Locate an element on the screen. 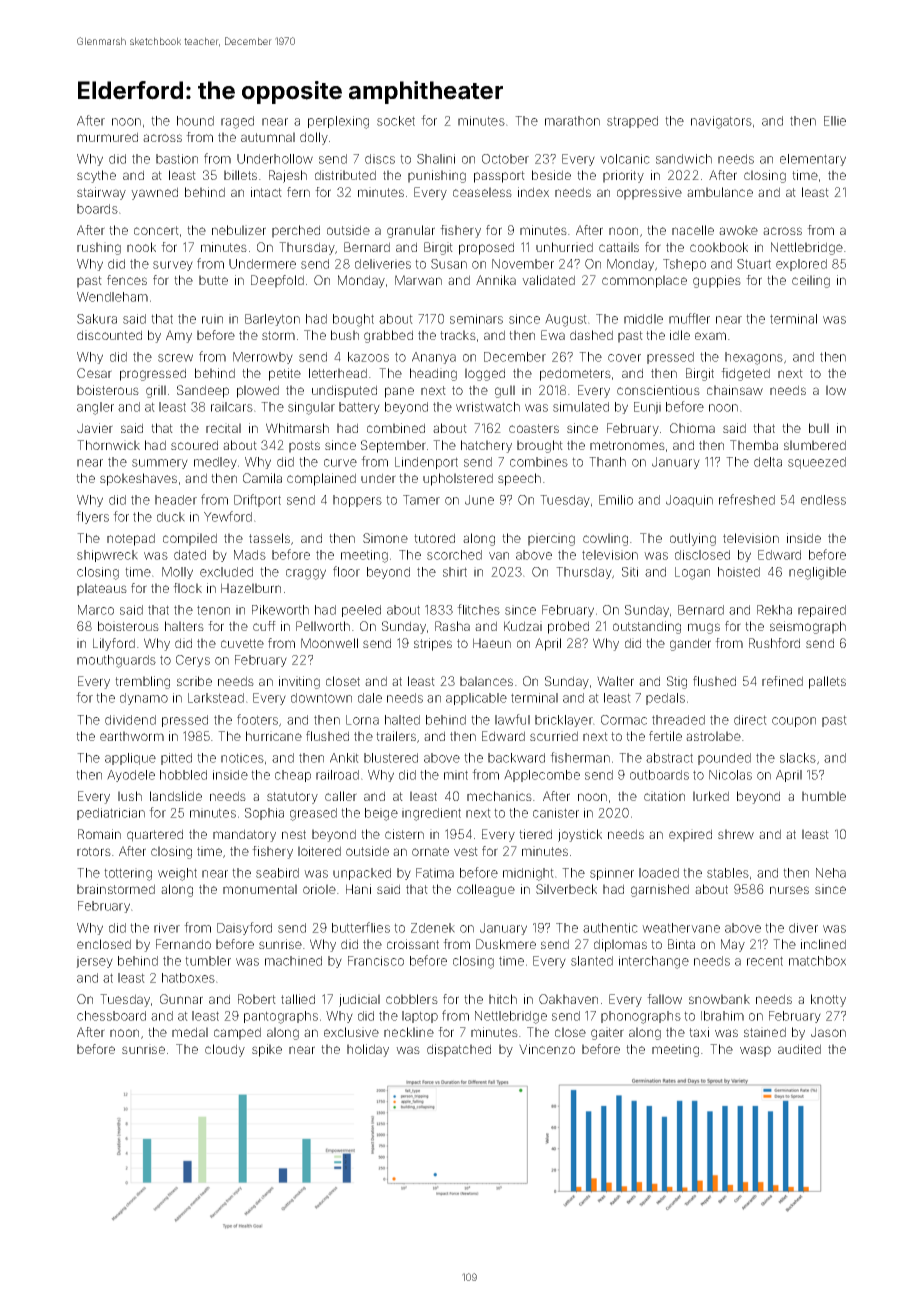 The height and width of the screenshot is (1308, 924). landslide is located at coordinates (176, 796).
